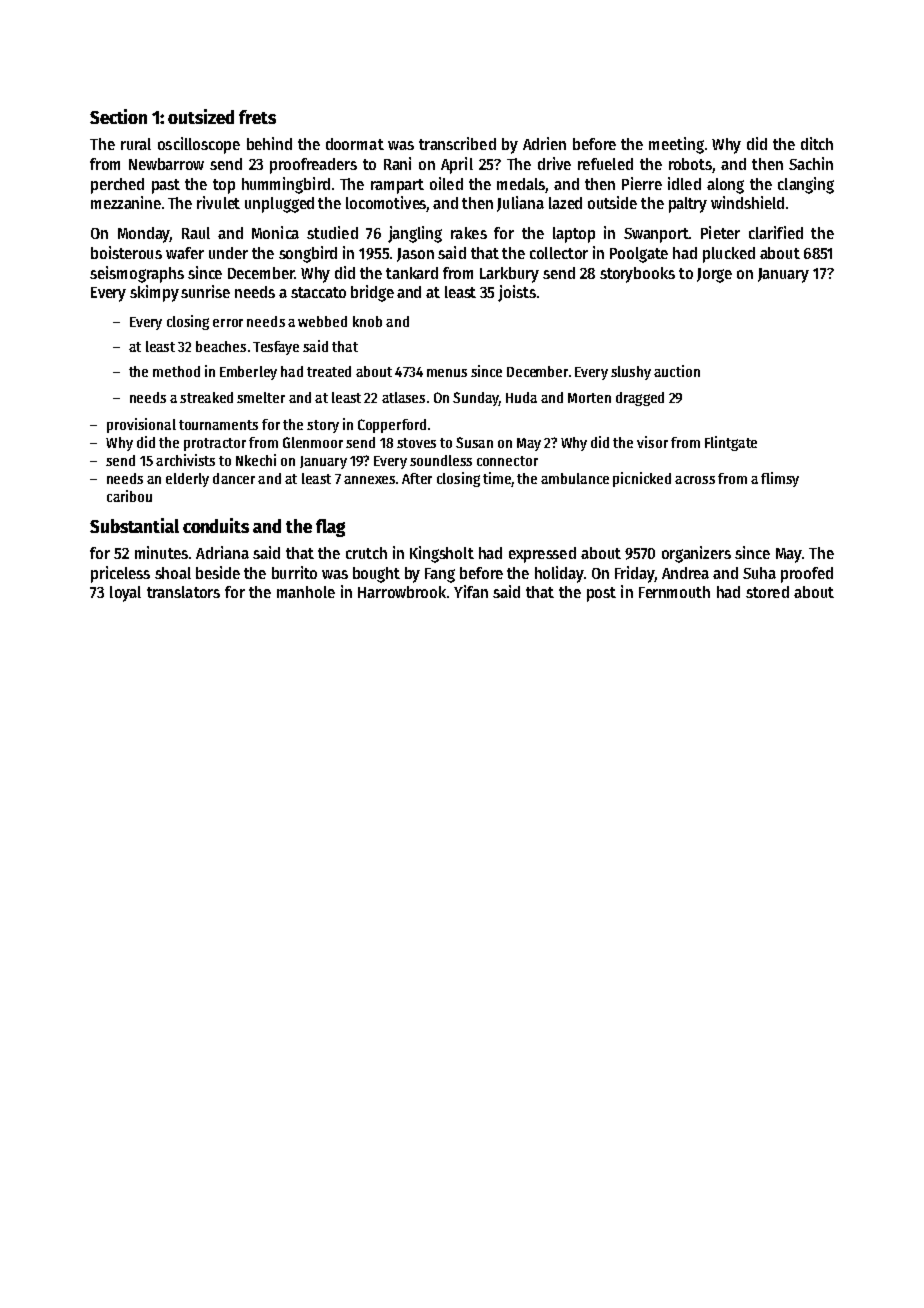 The image size is (924, 1308). I want to click on Pieter, so click(720, 232).
